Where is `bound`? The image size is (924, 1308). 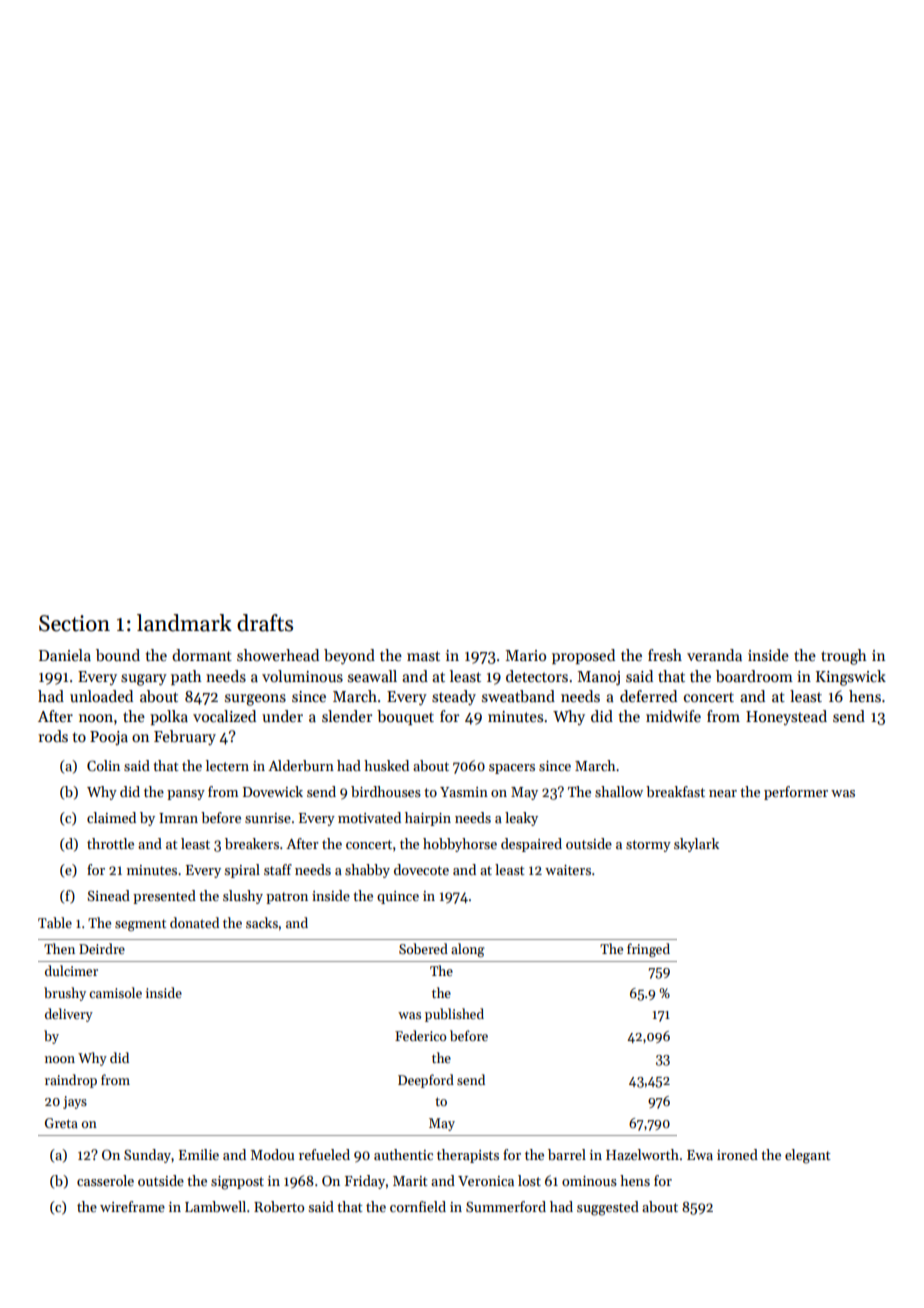 bound is located at coordinates (118, 655).
